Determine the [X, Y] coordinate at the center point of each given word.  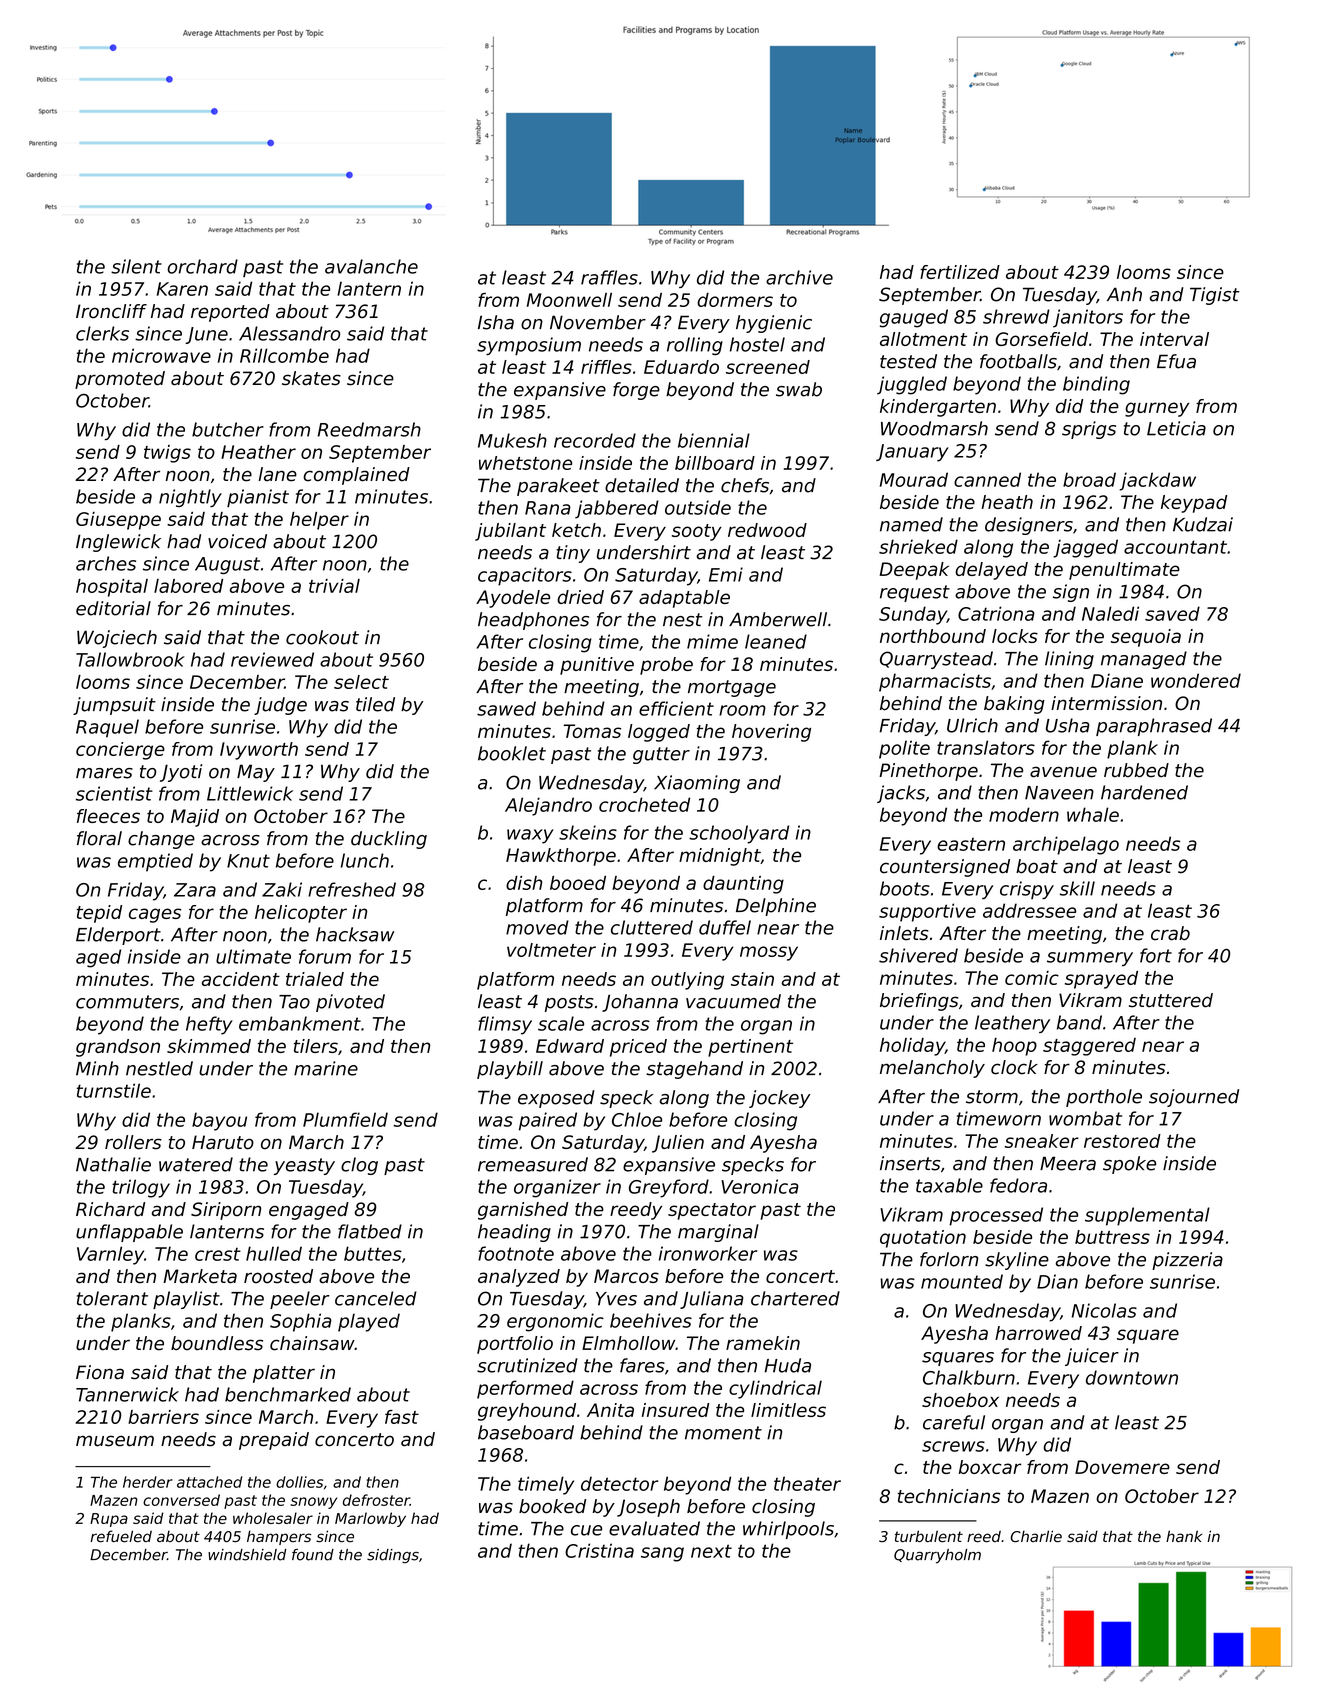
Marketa [200, 1276]
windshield [247, 1555]
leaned [776, 641]
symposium [529, 346]
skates [311, 378]
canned [987, 479]
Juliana [711, 1300]
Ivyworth [259, 751]
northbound [933, 636]
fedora [1018, 1185]
